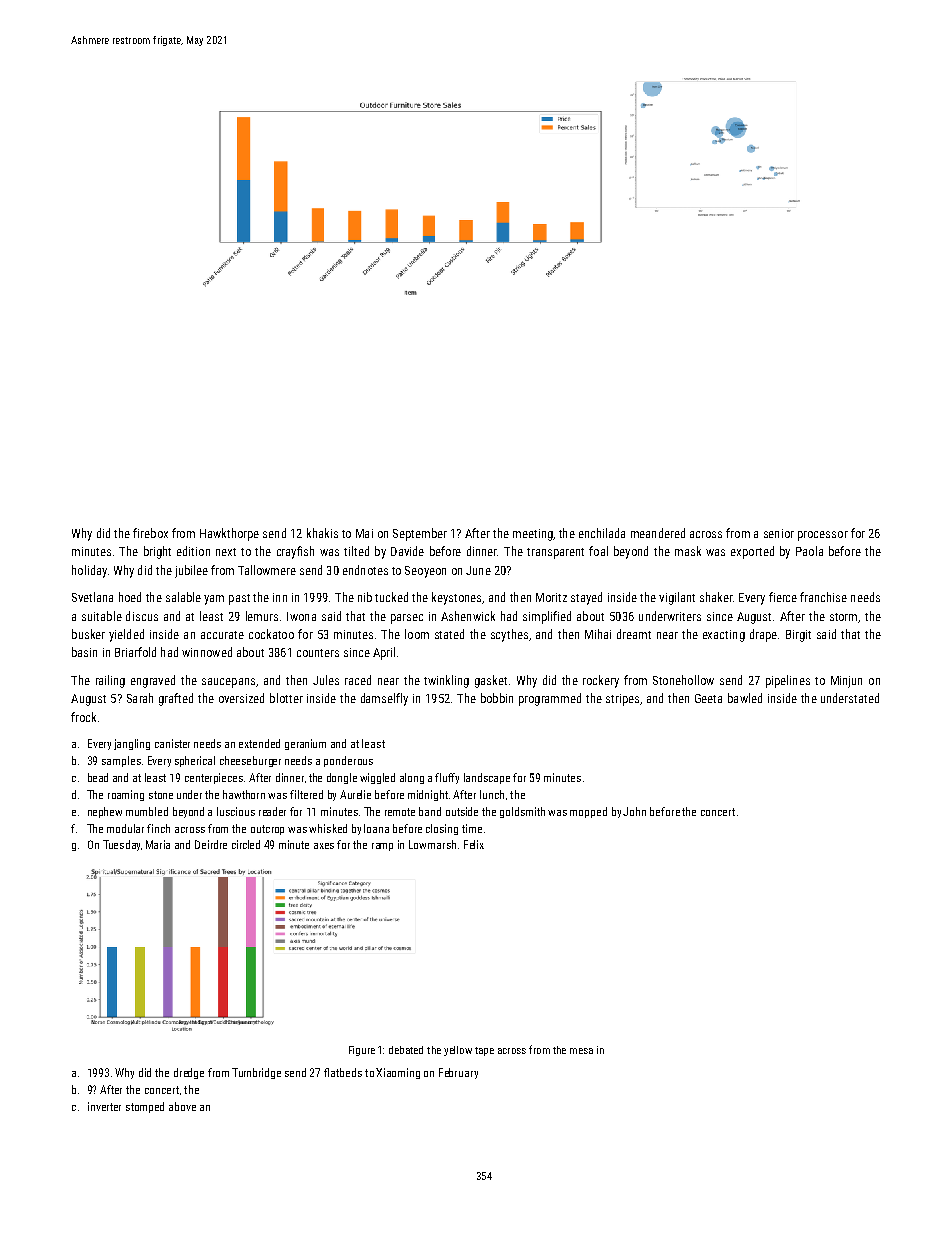 Image resolution: width=952 pixels, height=1233 pixels. What do you see at coordinates (142, 616) in the screenshot?
I see `discus` at bounding box center [142, 616].
